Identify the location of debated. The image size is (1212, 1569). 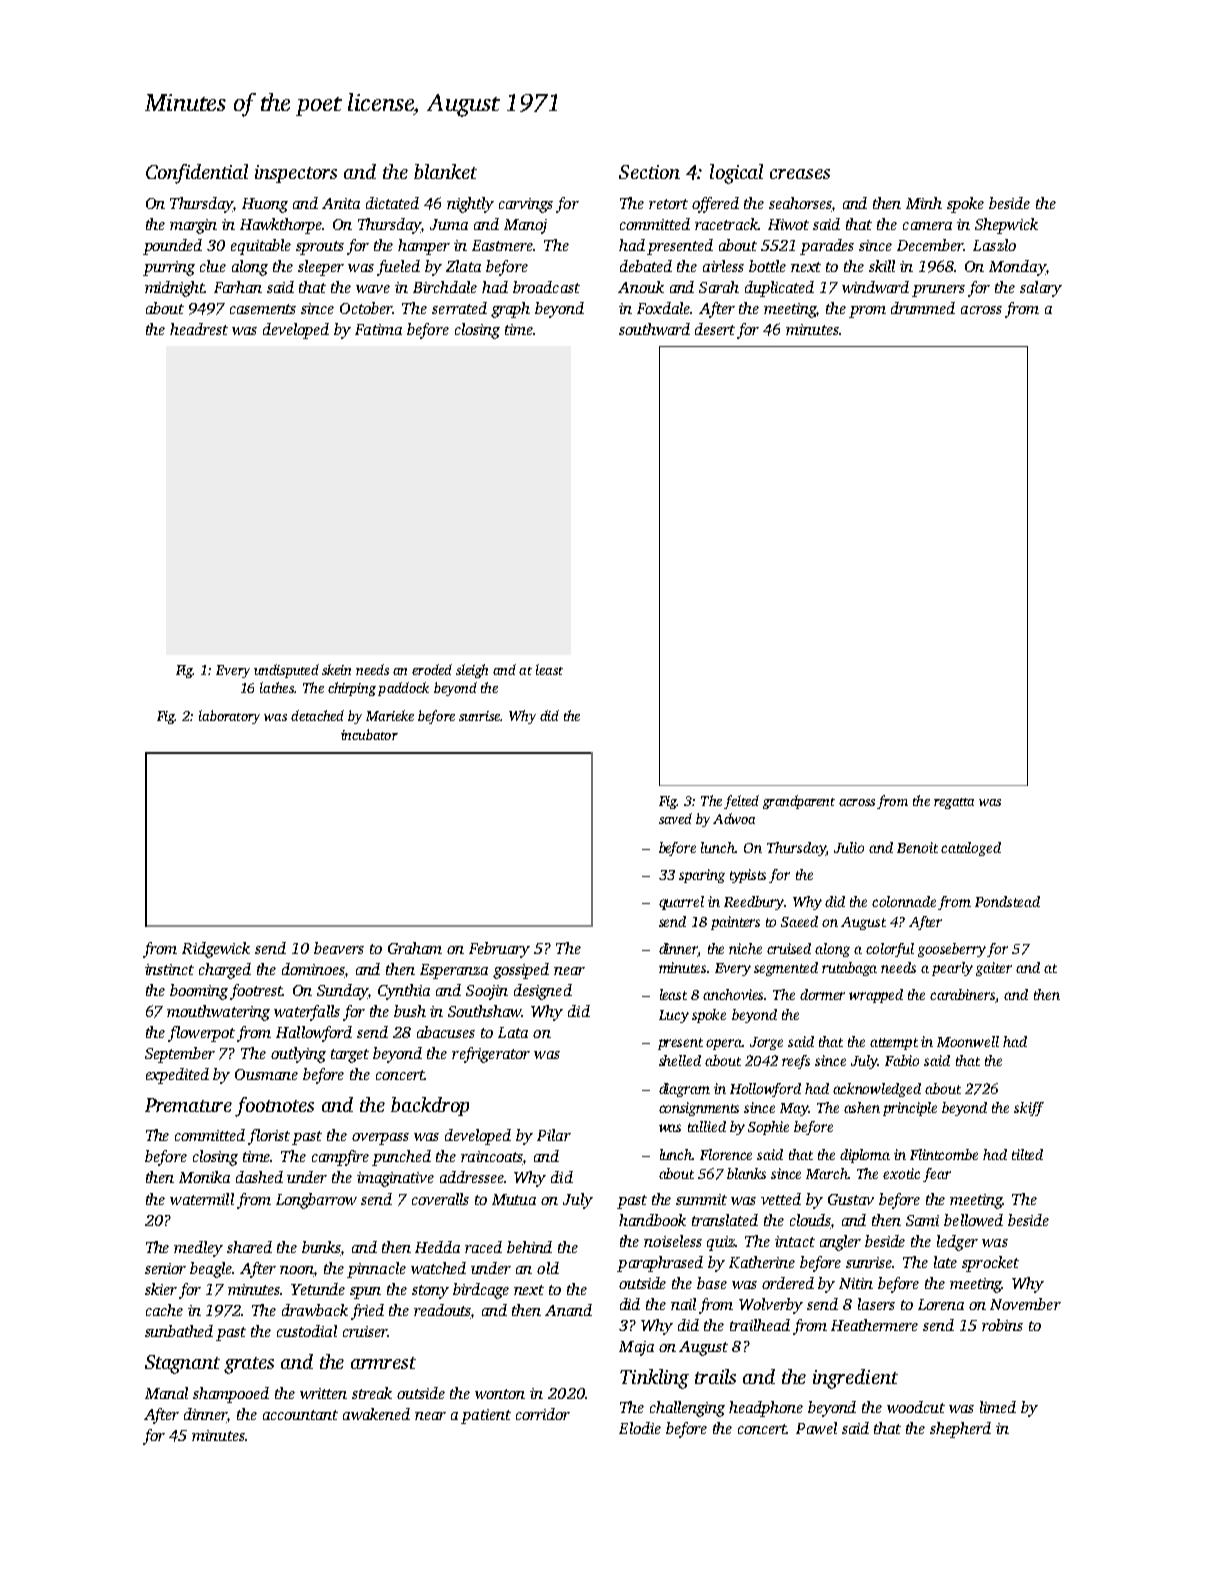
(646, 266).
